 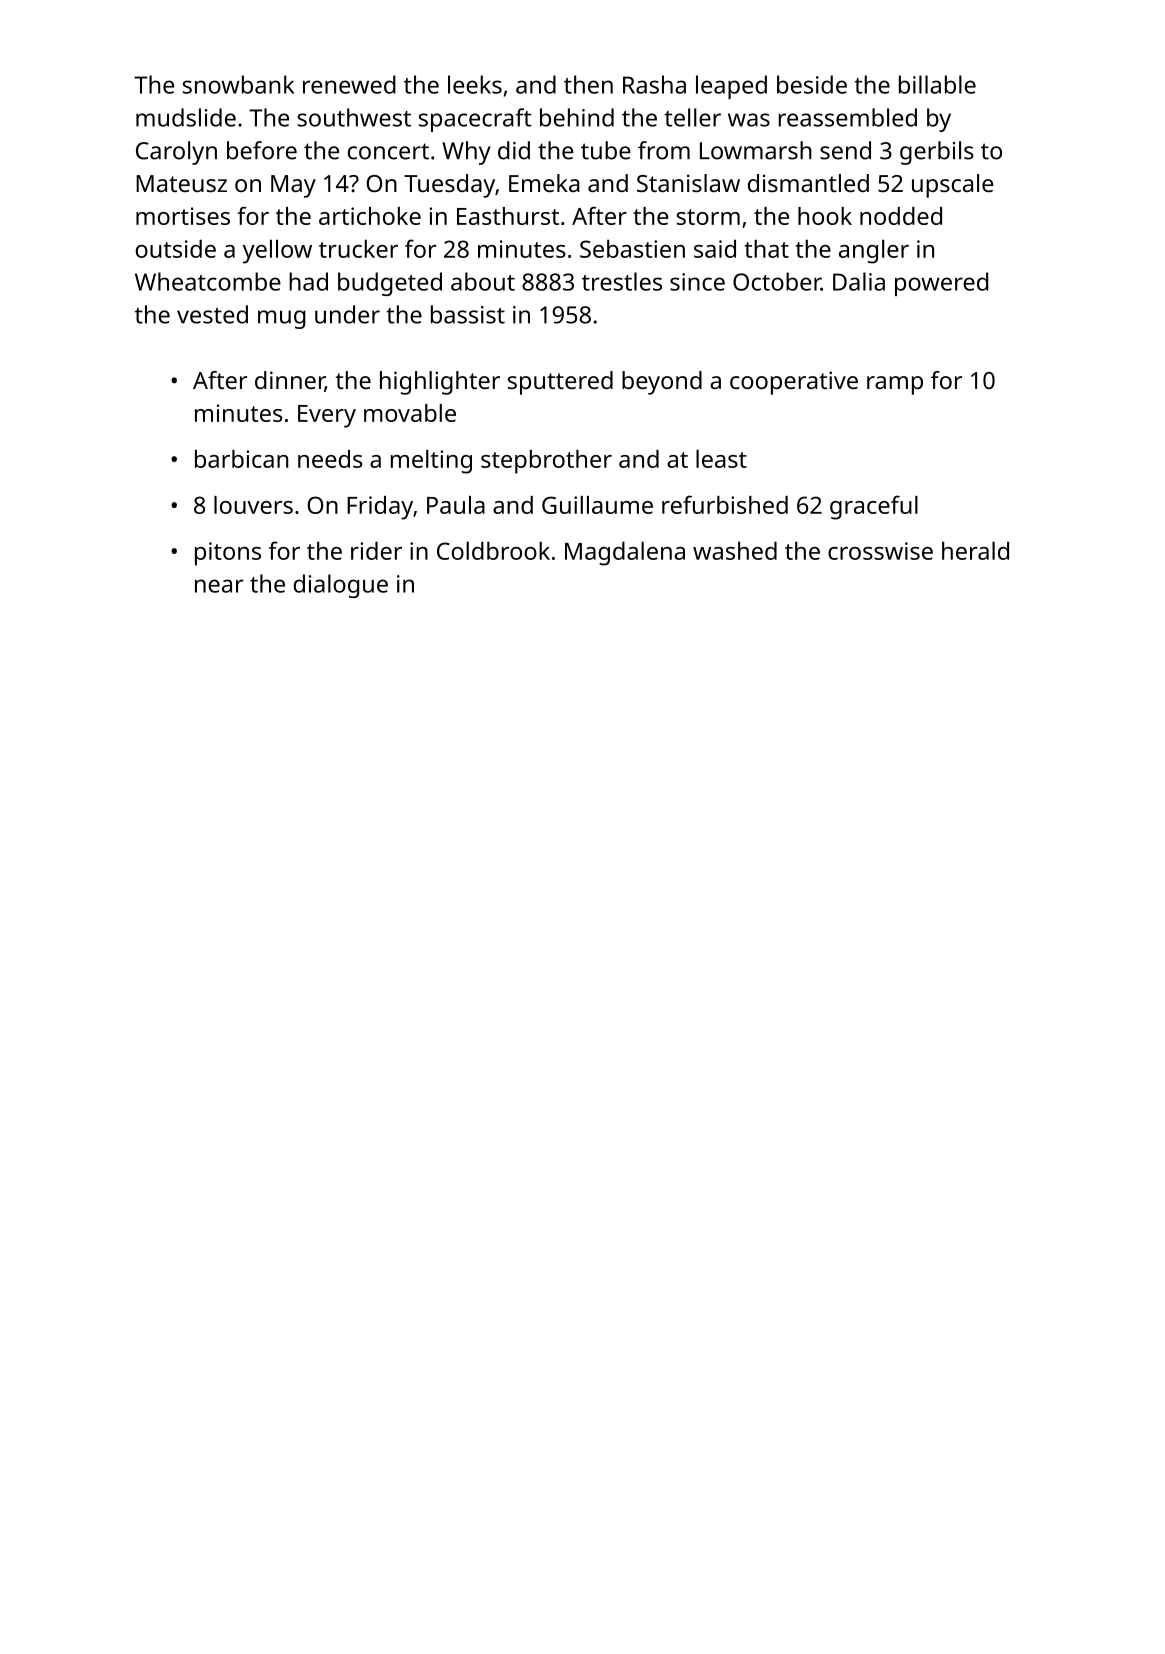 I want to click on ramp, so click(x=895, y=385).
